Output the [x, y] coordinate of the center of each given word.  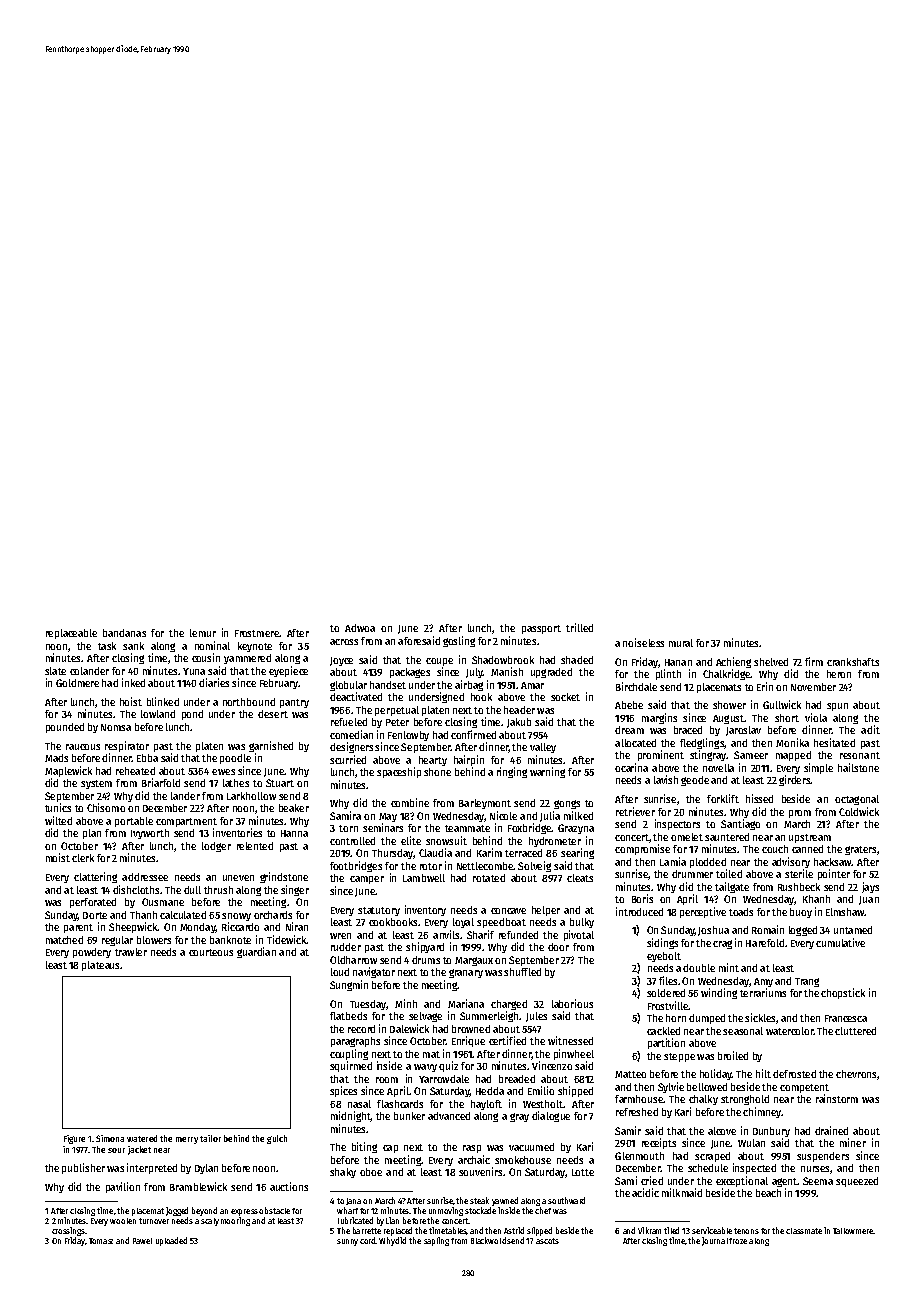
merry [187, 1140]
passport [541, 629]
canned [807, 849]
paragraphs [355, 1042]
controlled [352, 841]
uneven [238, 878]
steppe [679, 1057]
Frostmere [257, 633]
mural [681, 643]
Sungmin [349, 985]
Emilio [541, 1090]
